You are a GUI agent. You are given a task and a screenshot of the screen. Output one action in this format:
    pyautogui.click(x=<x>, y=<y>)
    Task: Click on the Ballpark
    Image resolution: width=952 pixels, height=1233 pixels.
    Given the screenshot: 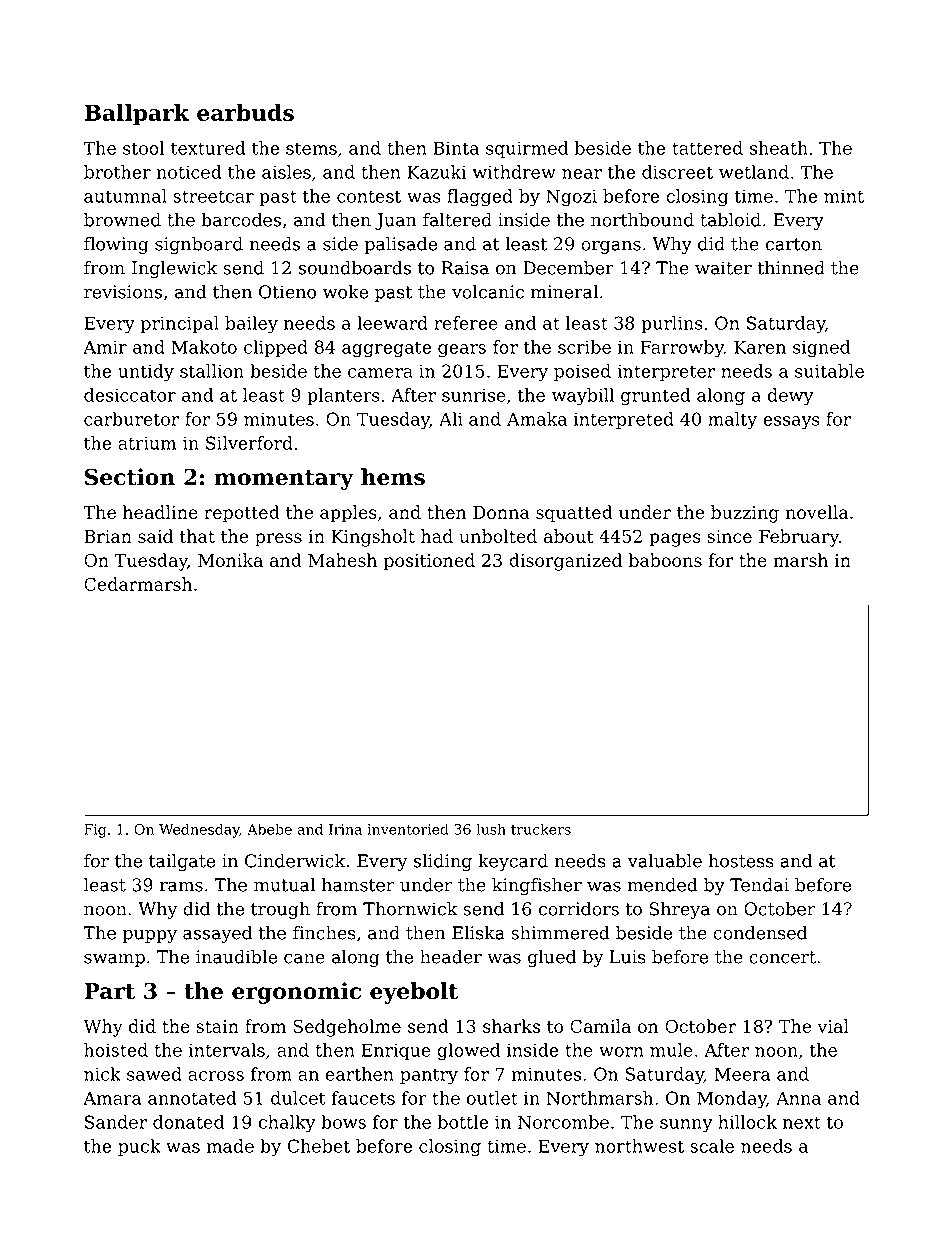 What is the action you would take?
    pyautogui.click(x=136, y=115)
